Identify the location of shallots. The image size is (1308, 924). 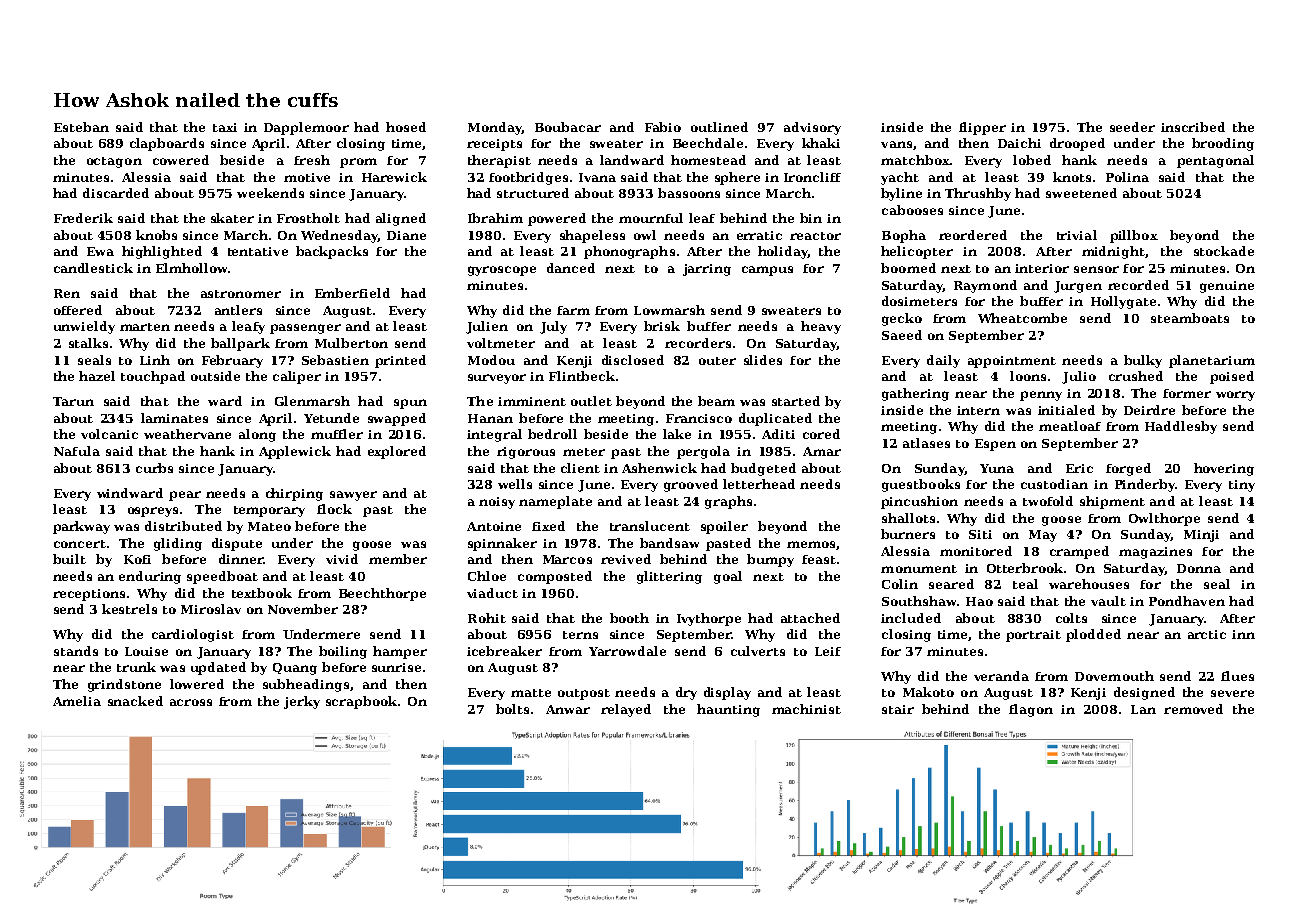
(908, 518).
